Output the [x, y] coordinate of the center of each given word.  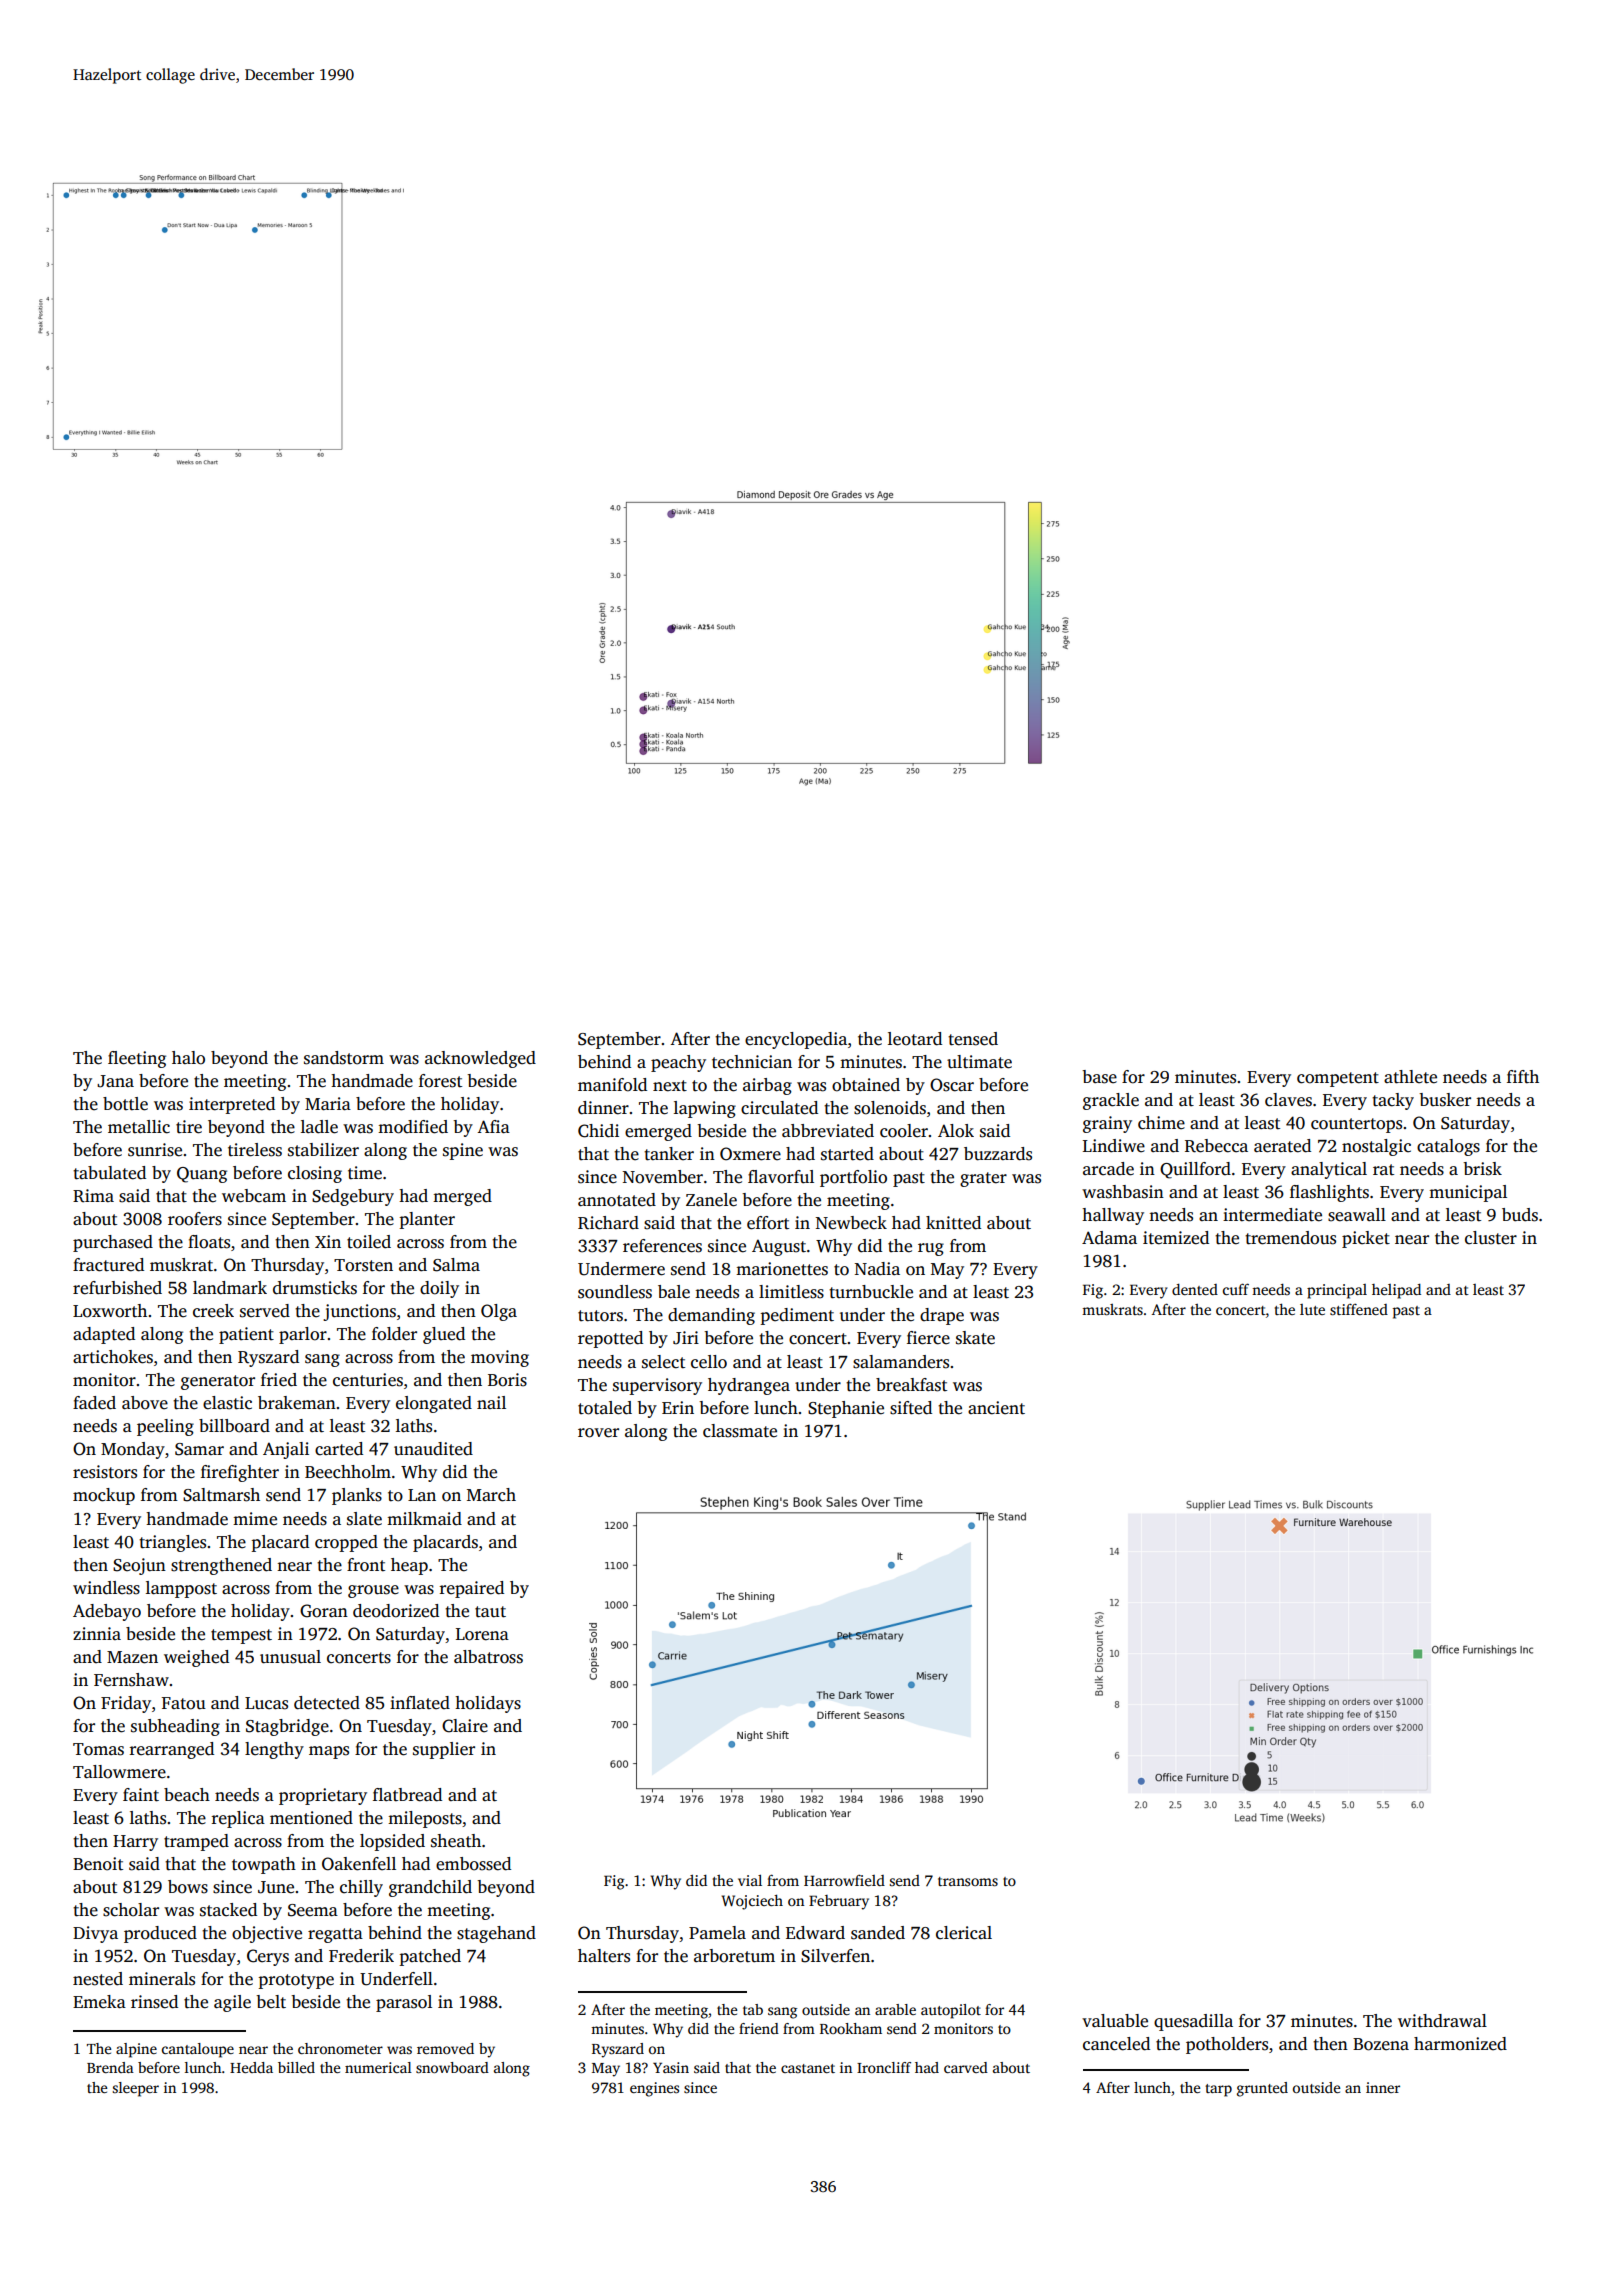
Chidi [598, 1131]
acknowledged [480, 1059]
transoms [968, 1881]
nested [98, 1979]
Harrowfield [844, 1880]
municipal [1468, 1193]
